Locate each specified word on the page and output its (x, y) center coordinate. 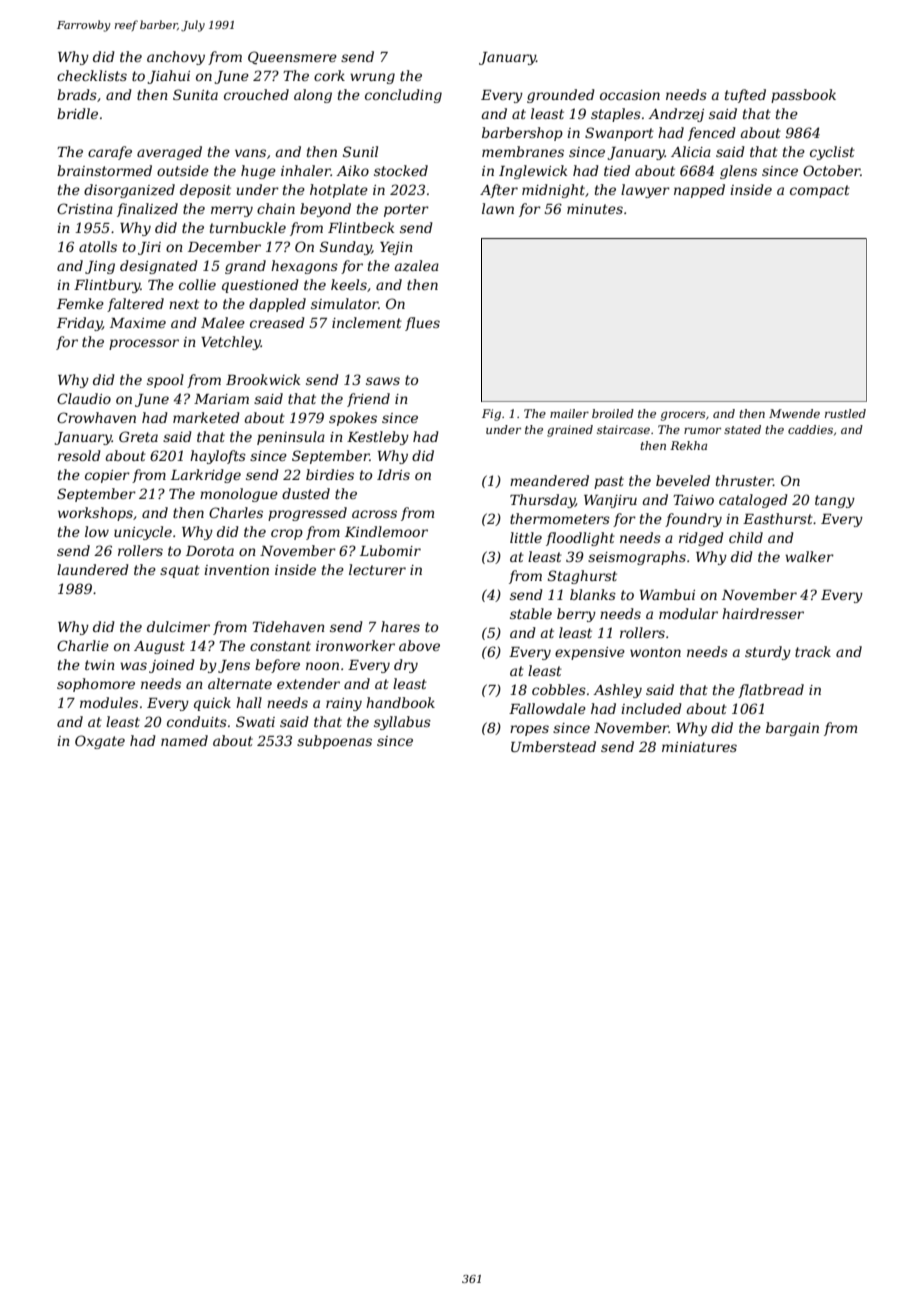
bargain (792, 729)
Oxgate (100, 742)
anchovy (176, 58)
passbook (803, 96)
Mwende (794, 413)
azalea (417, 266)
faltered (135, 305)
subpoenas (334, 742)
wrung (372, 78)
